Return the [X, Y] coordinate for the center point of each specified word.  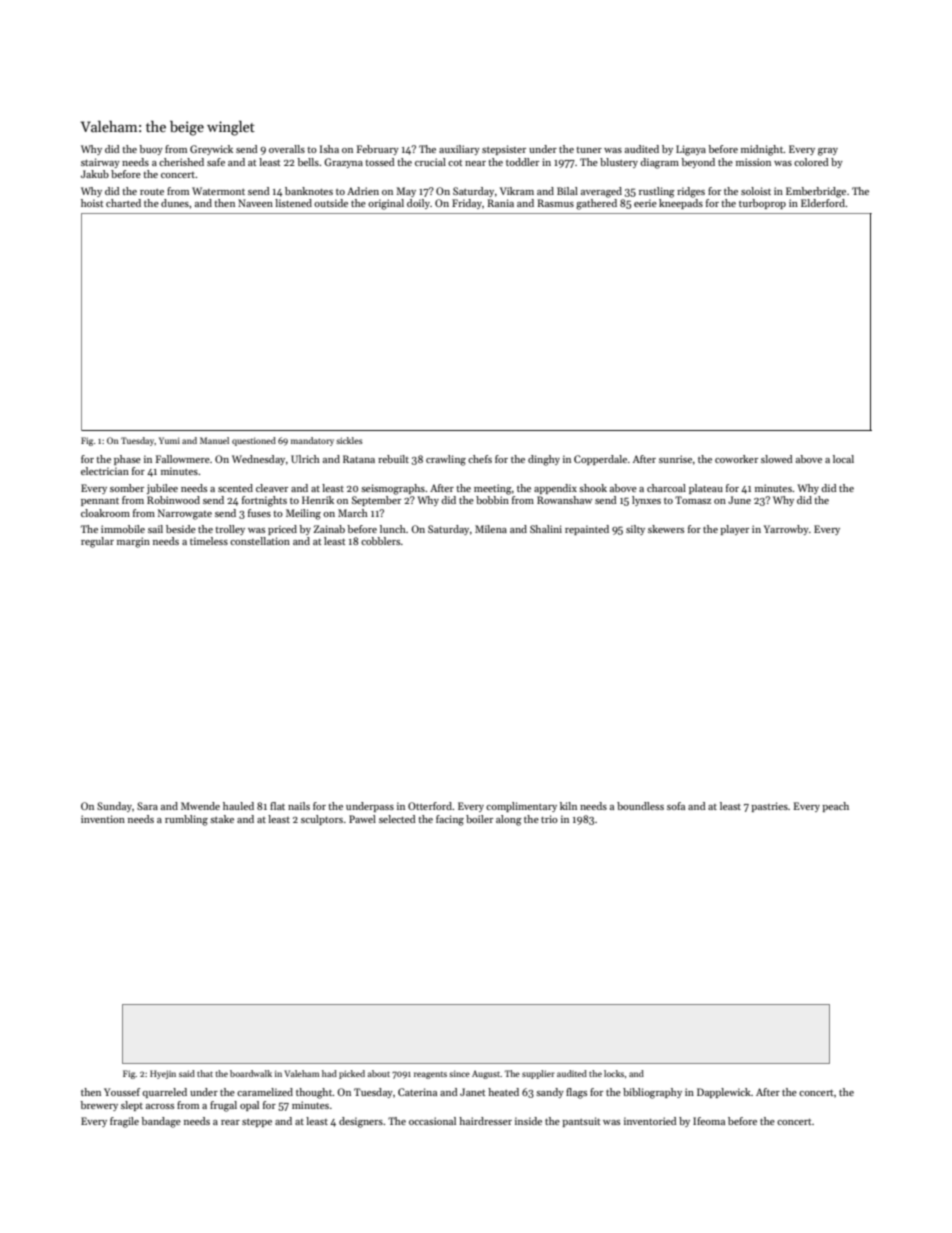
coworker [736, 459]
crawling [446, 460]
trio [549, 819]
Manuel [214, 440]
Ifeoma [709, 1121]
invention [103, 819]
